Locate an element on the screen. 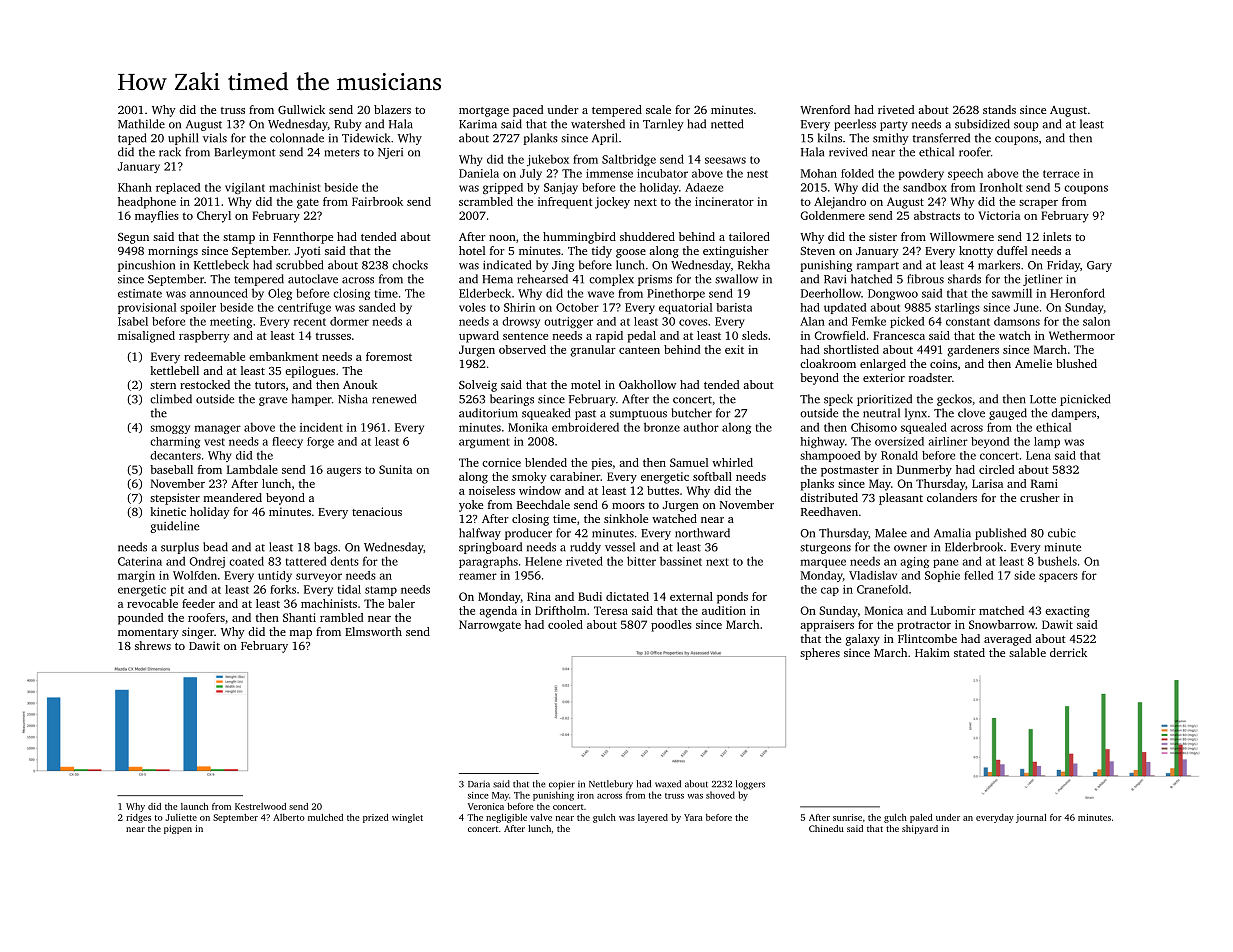  whirled is located at coordinates (732, 462).
